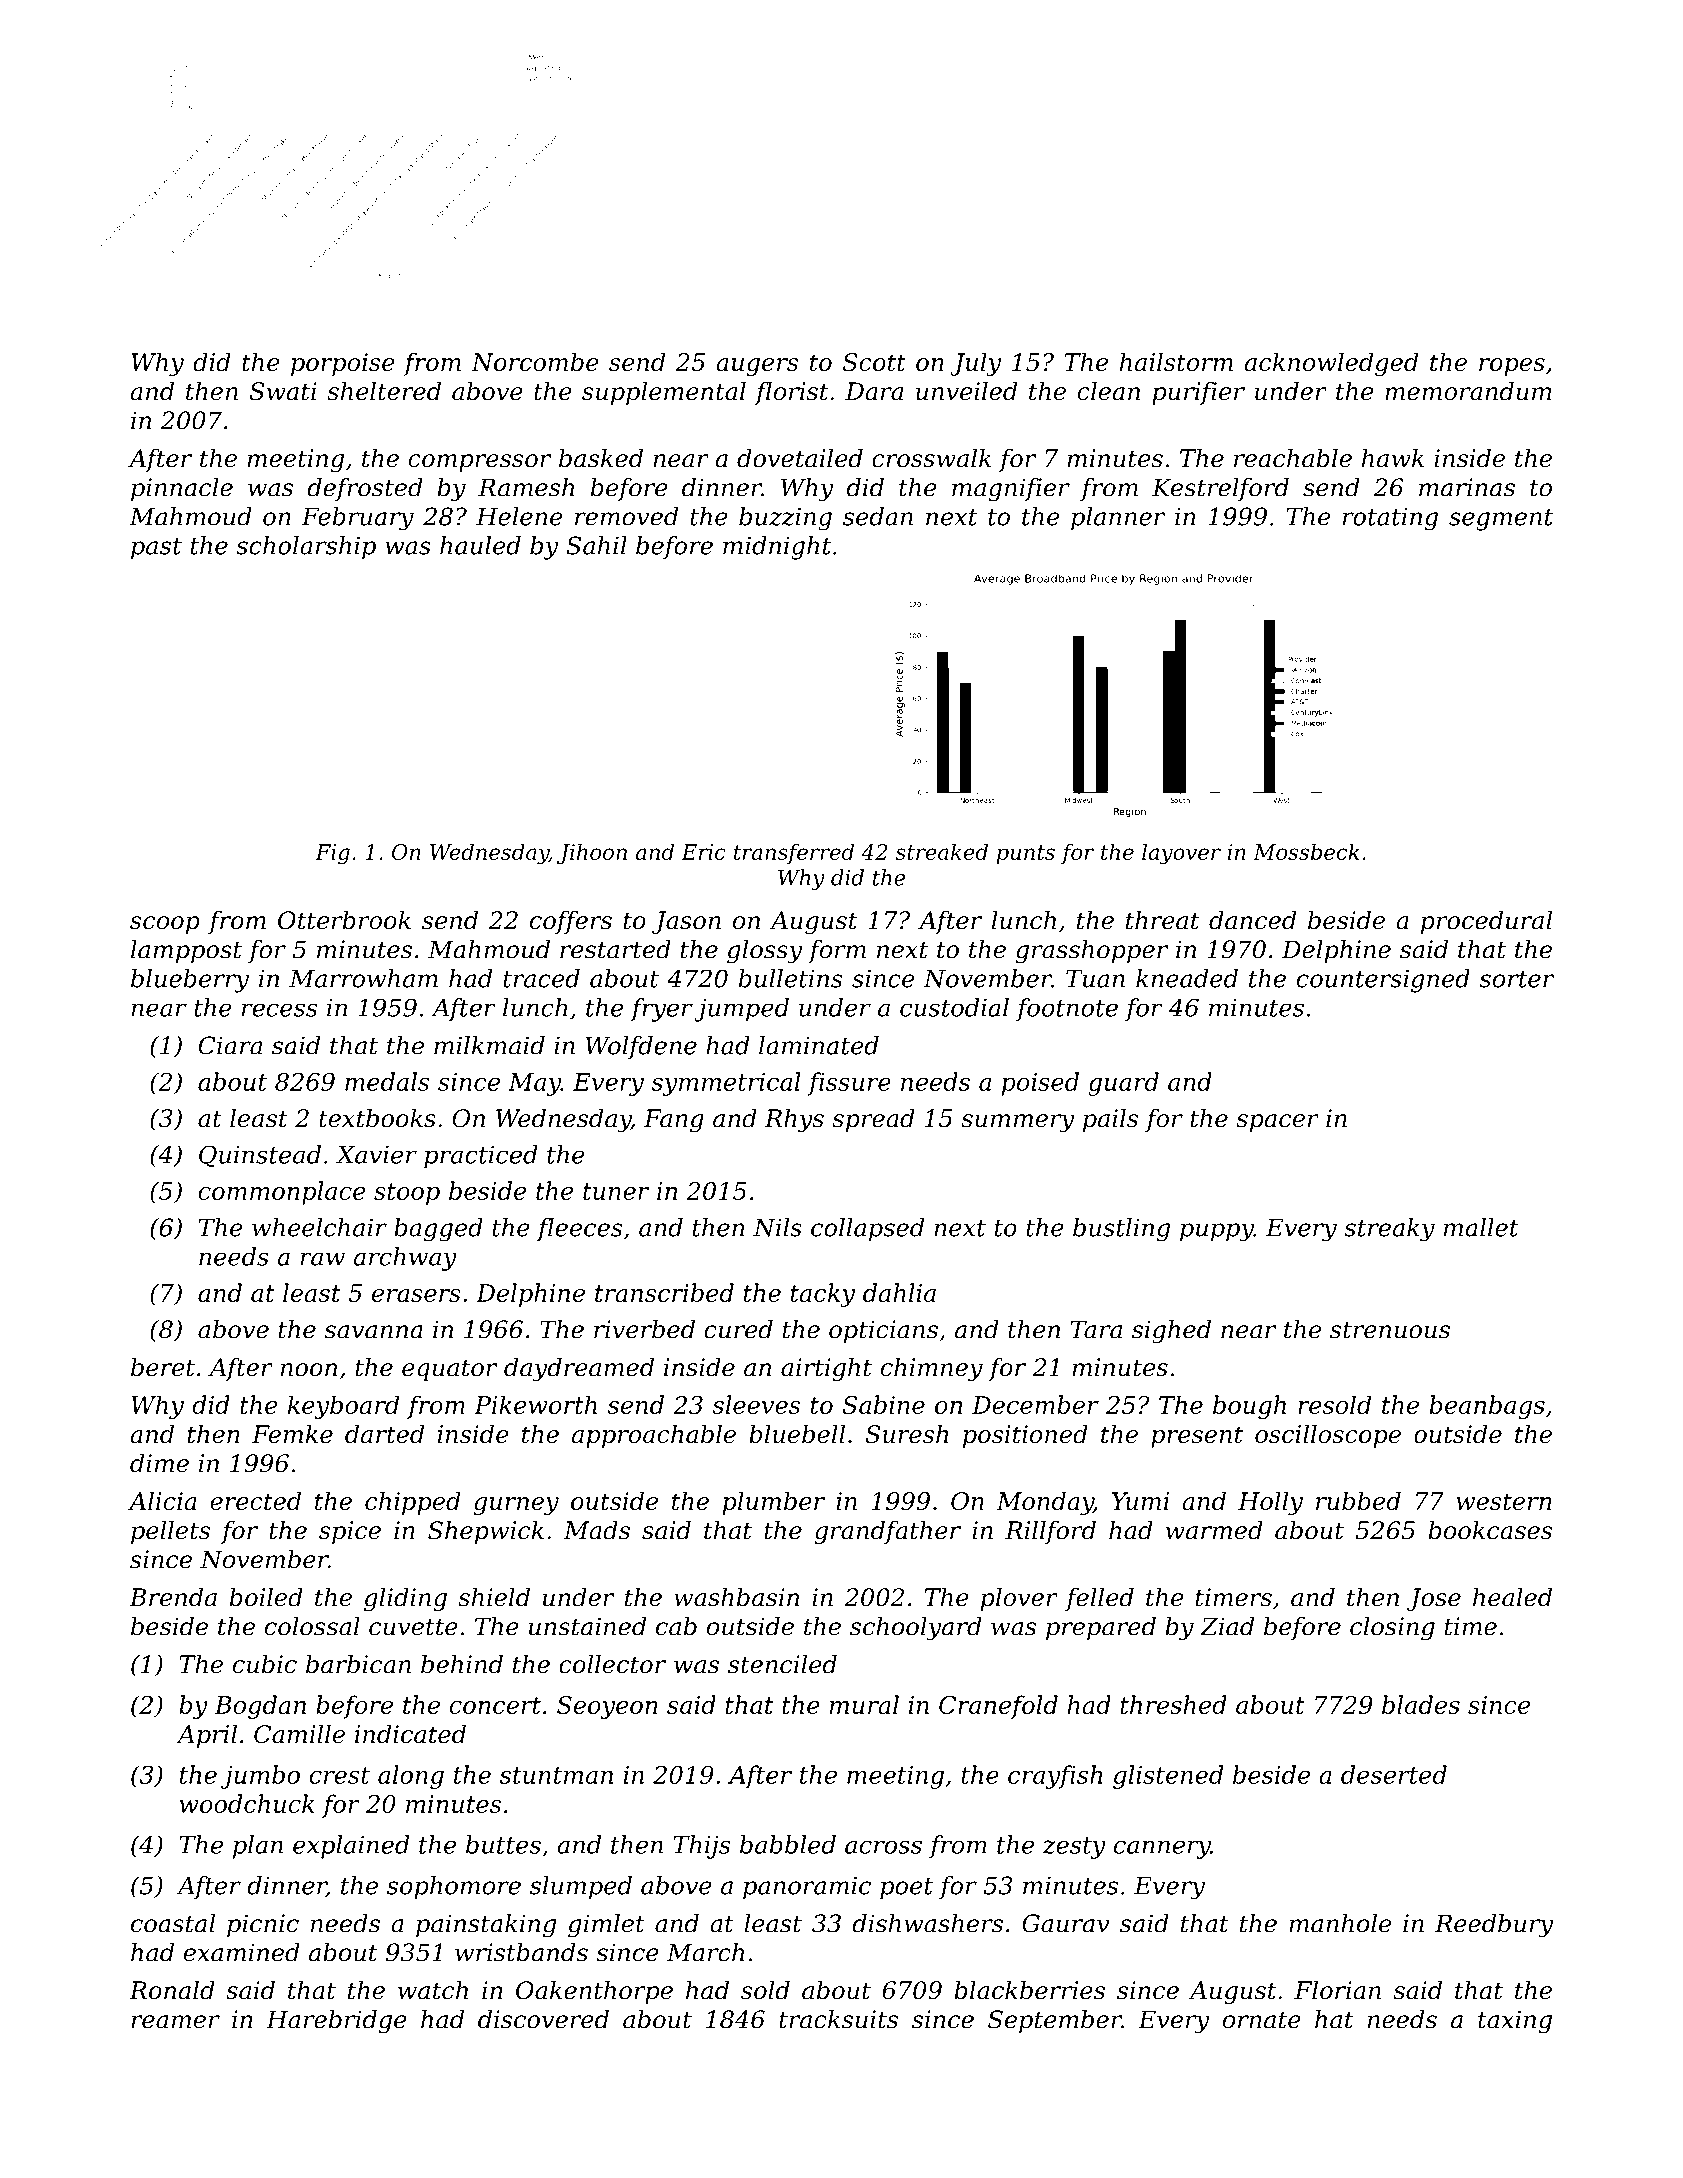 Image resolution: width=1683 pixels, height=2178 pixels. I want to click on opticians, so click(883, 1331).
